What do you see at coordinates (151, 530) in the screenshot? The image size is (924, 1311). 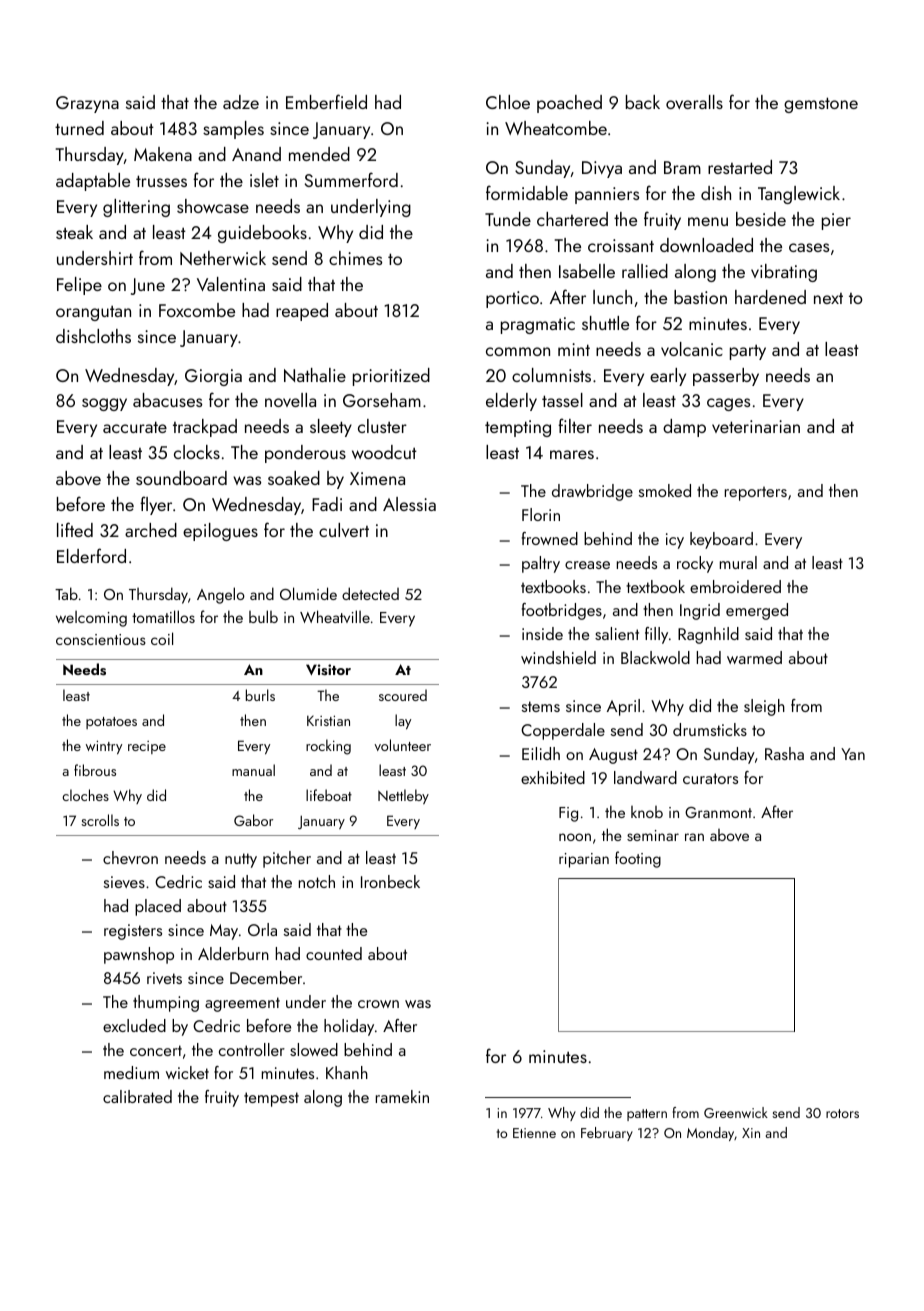 I see `arched` at bounding box center [151, 530].
